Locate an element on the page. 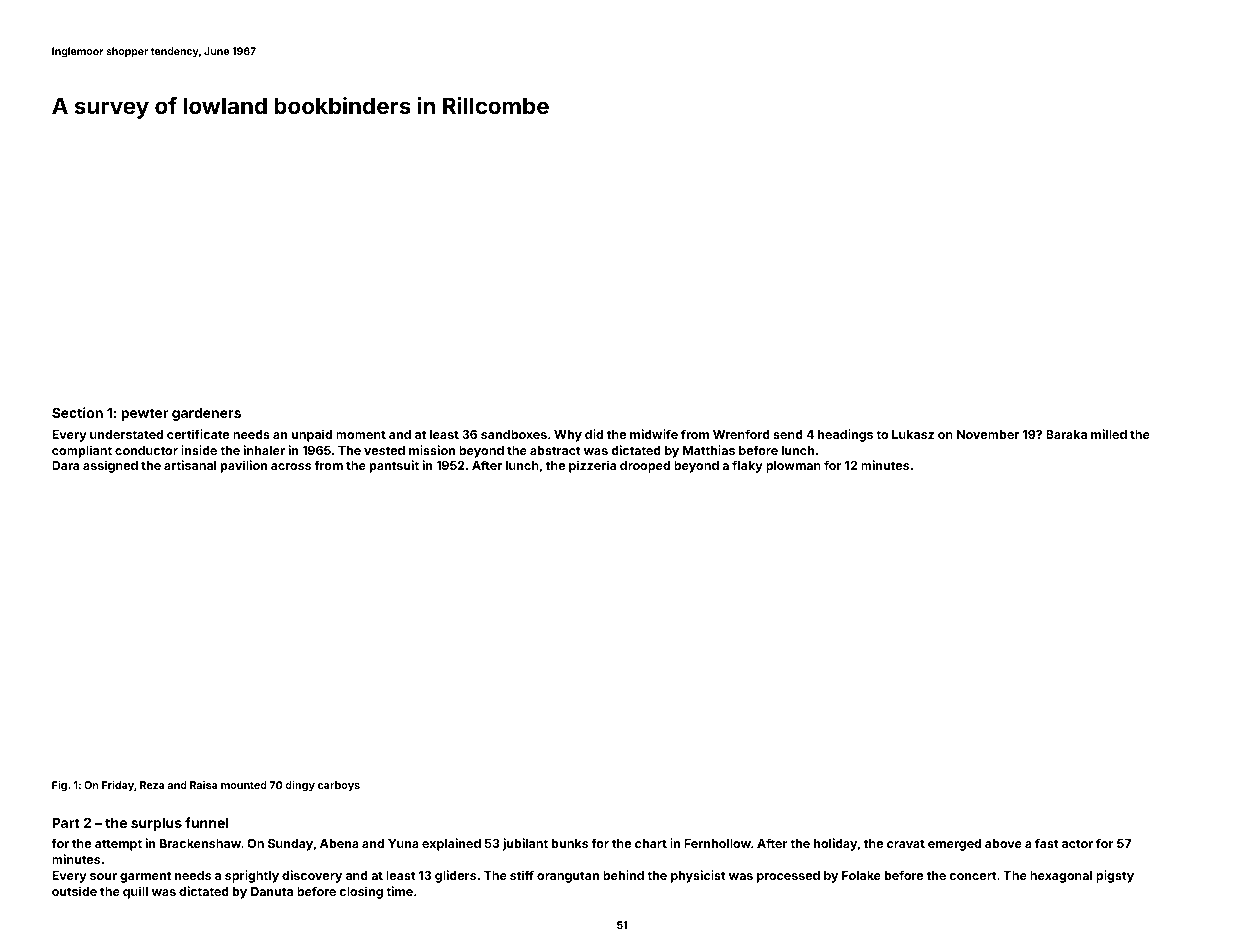 This page has height=952, width=1233. midwife is located at coordinates (654, 434).
